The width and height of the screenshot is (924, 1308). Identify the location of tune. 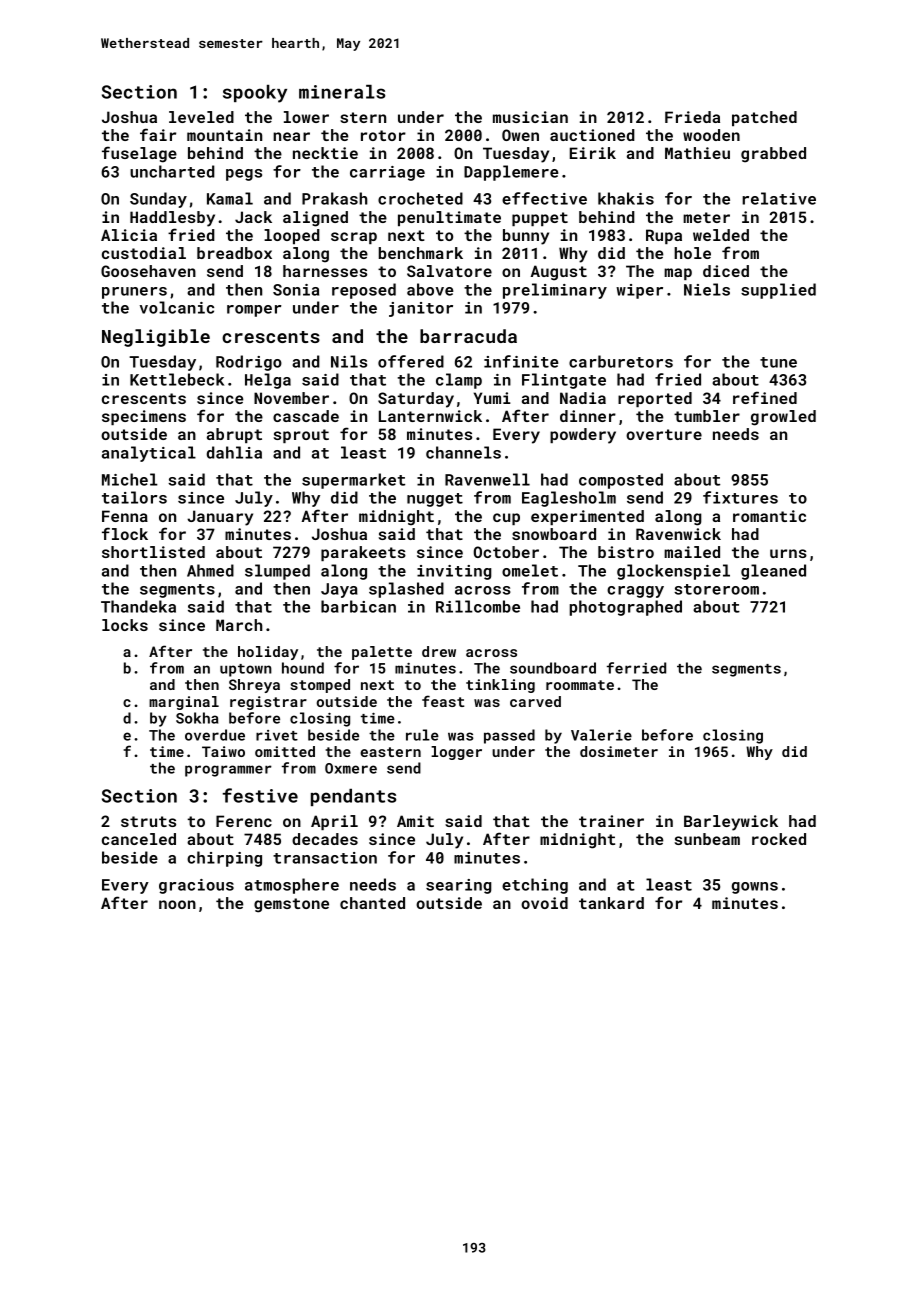
(778, 362).
